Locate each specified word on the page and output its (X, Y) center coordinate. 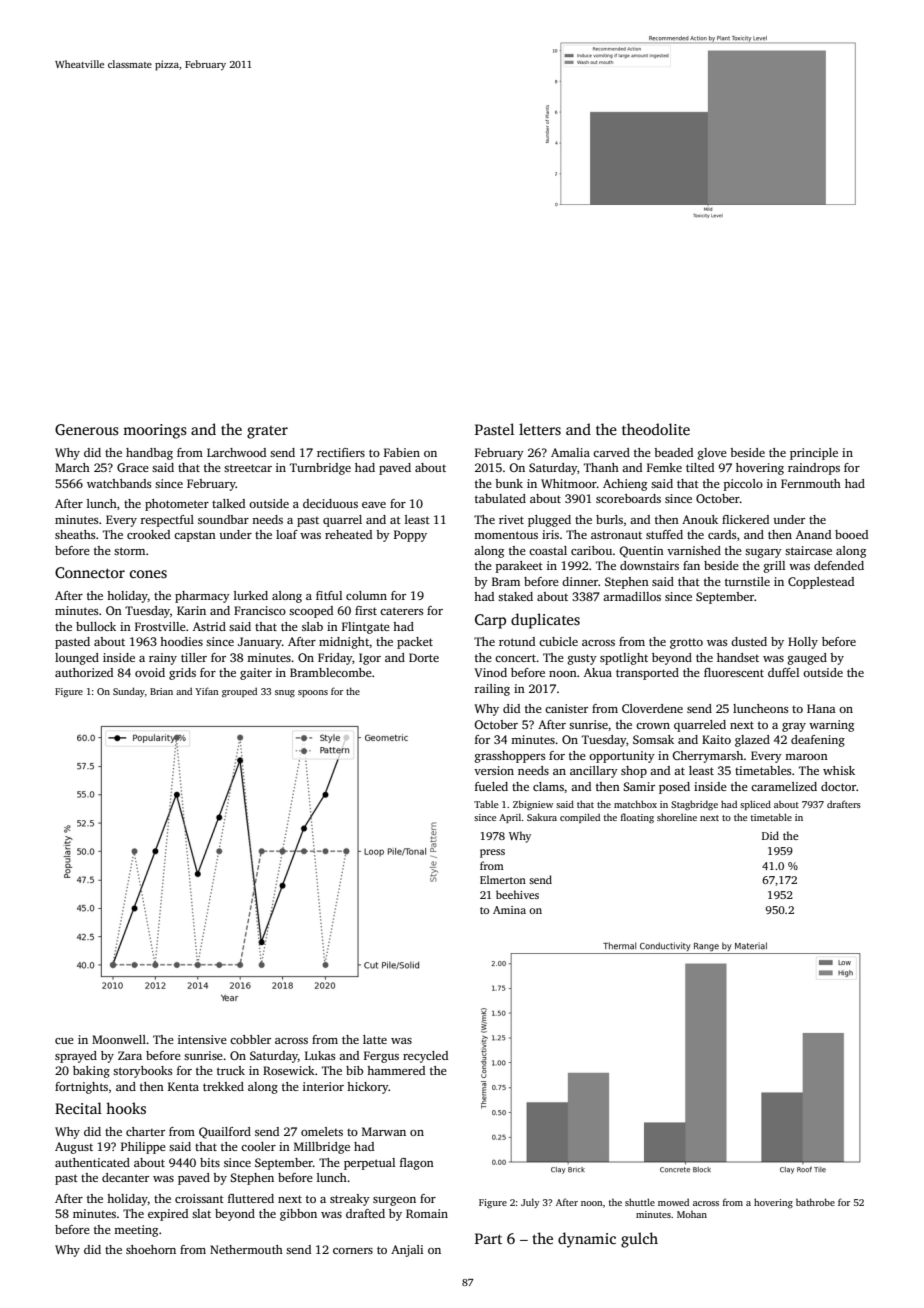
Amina (509, 910)
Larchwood (236, 452)
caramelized (784, 786)
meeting (136, 1231)
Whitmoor (569, 483)
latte (375, 1039)
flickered (745, 519)
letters (540, 429)
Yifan (207, 691)
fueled (491, 786)
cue (64, 1041)
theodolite (656, 429)
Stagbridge (694, 805)
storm (129, 551)
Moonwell (119, 1039)
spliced (755, 805)
